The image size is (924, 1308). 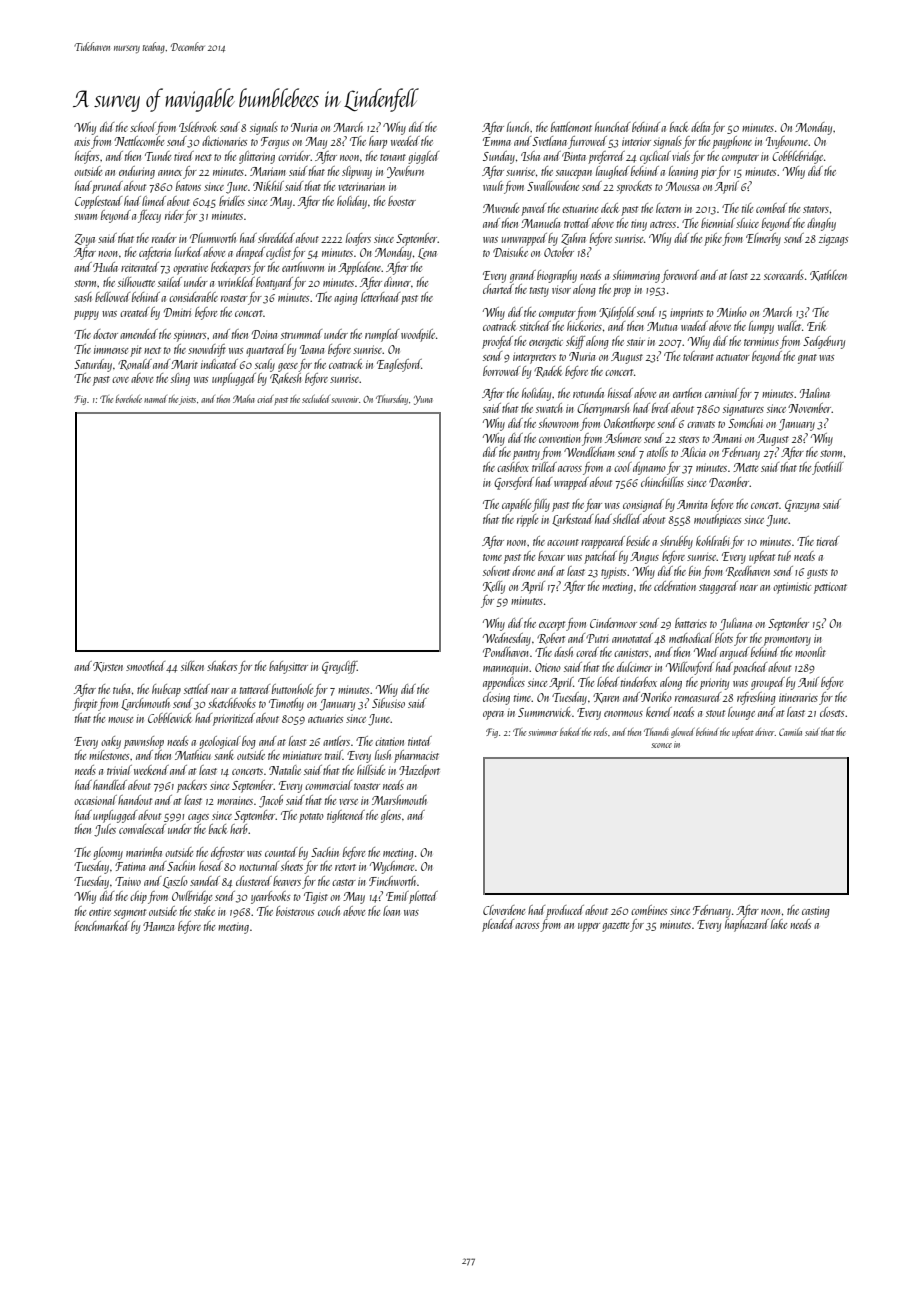 What do you see at coordinates (700, 127) in the screenshot?
I see `delta` at bounding box center [700, 127].
